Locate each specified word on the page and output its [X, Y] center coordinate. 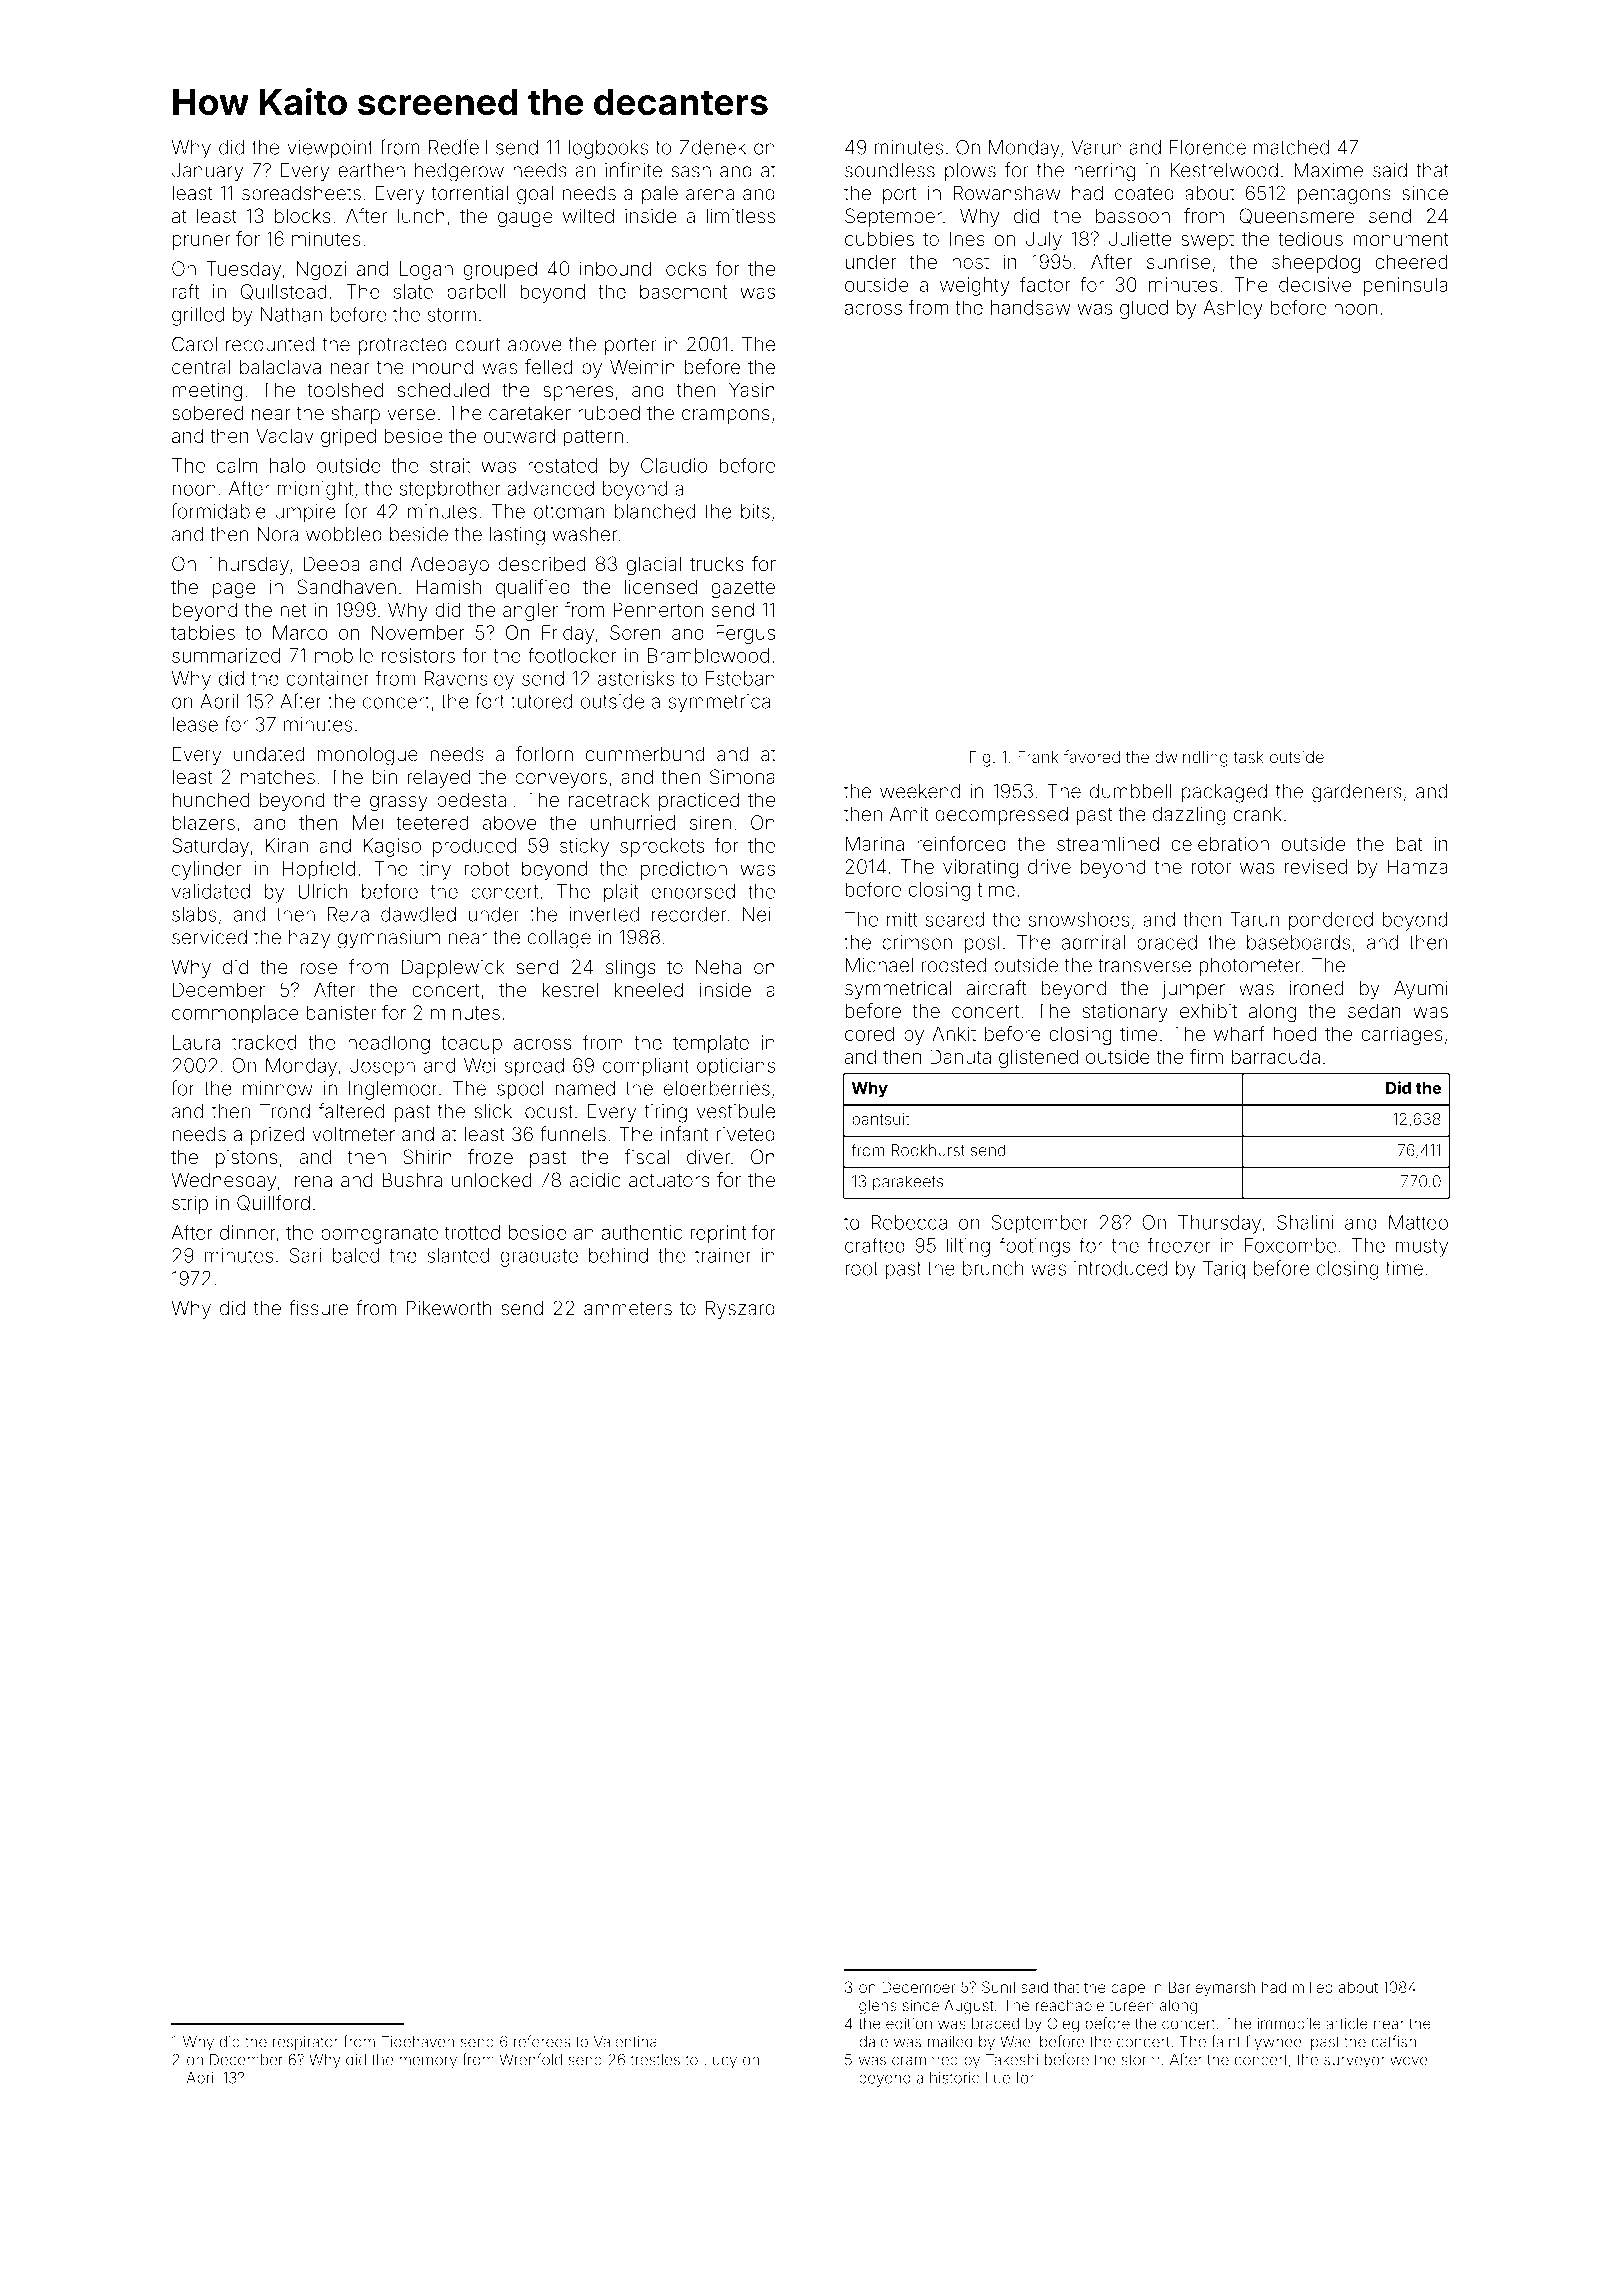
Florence [1208, 147]
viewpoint [330, 149]
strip [190, 1204]
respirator [305, 2043]
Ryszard [740, 1310]
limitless [740, 215]
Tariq [1224, 1270]
